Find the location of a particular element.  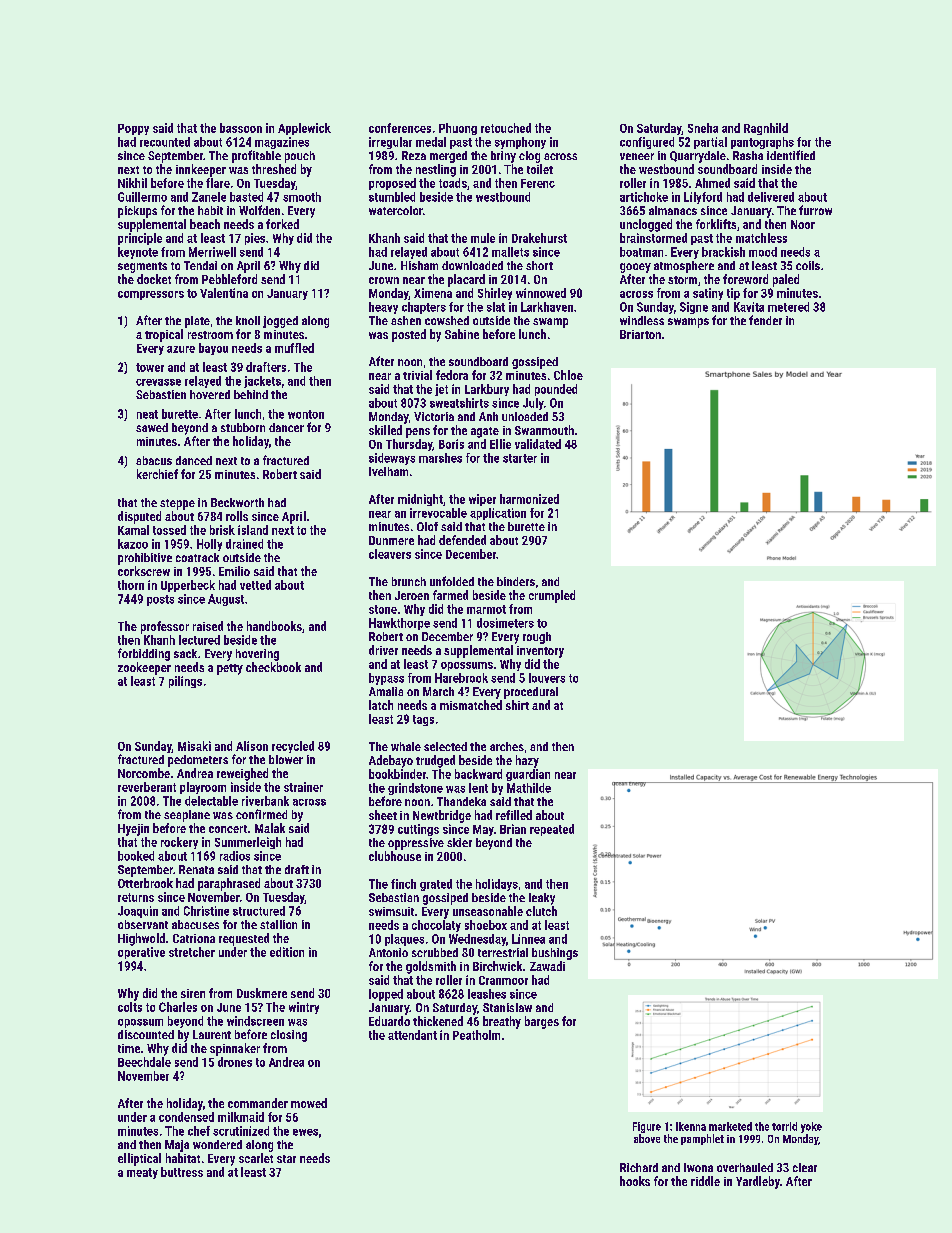

Phuong is located at coordinates (458, 129).
